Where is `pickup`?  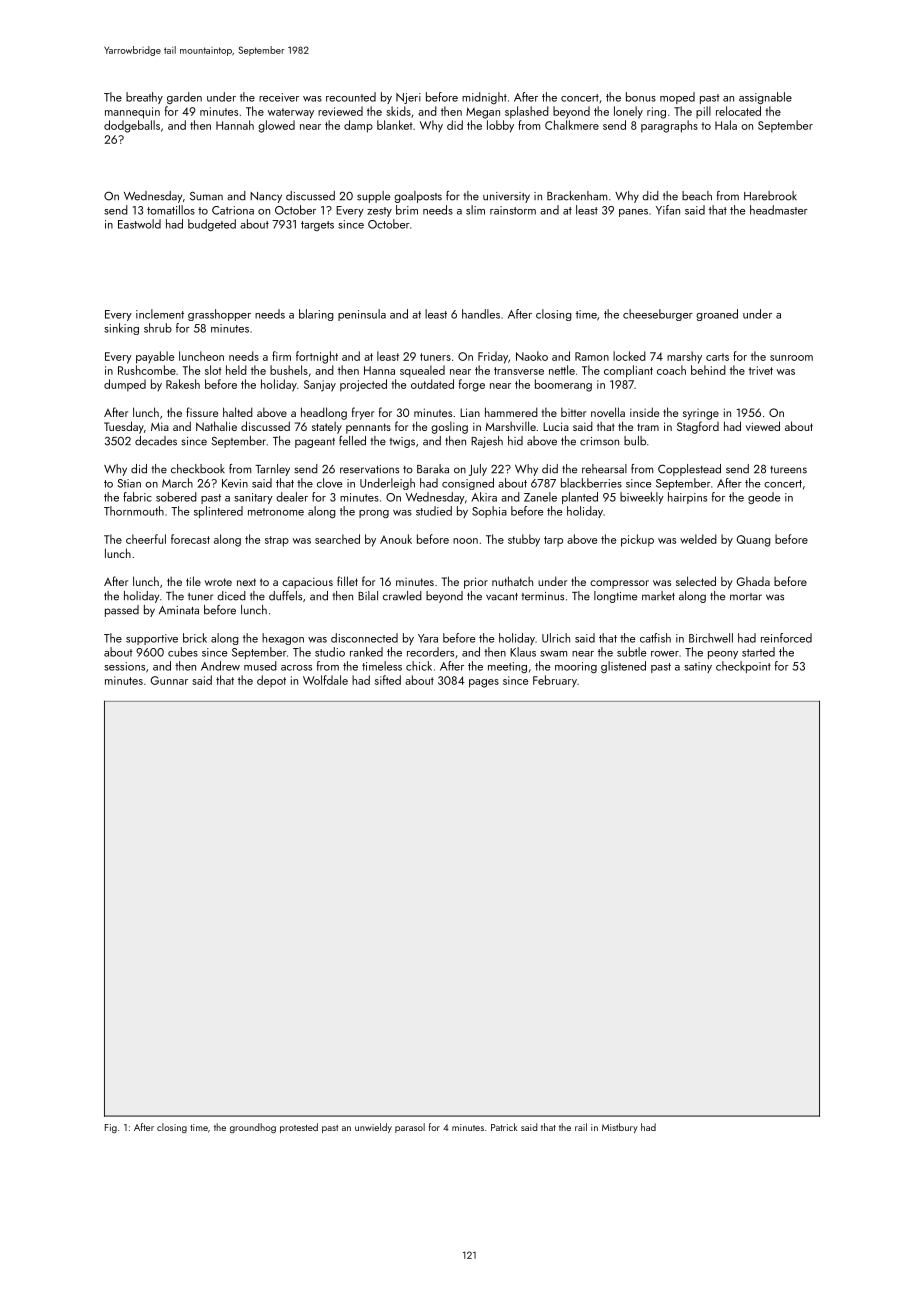
pickup is located at coordinates (637, 540).
